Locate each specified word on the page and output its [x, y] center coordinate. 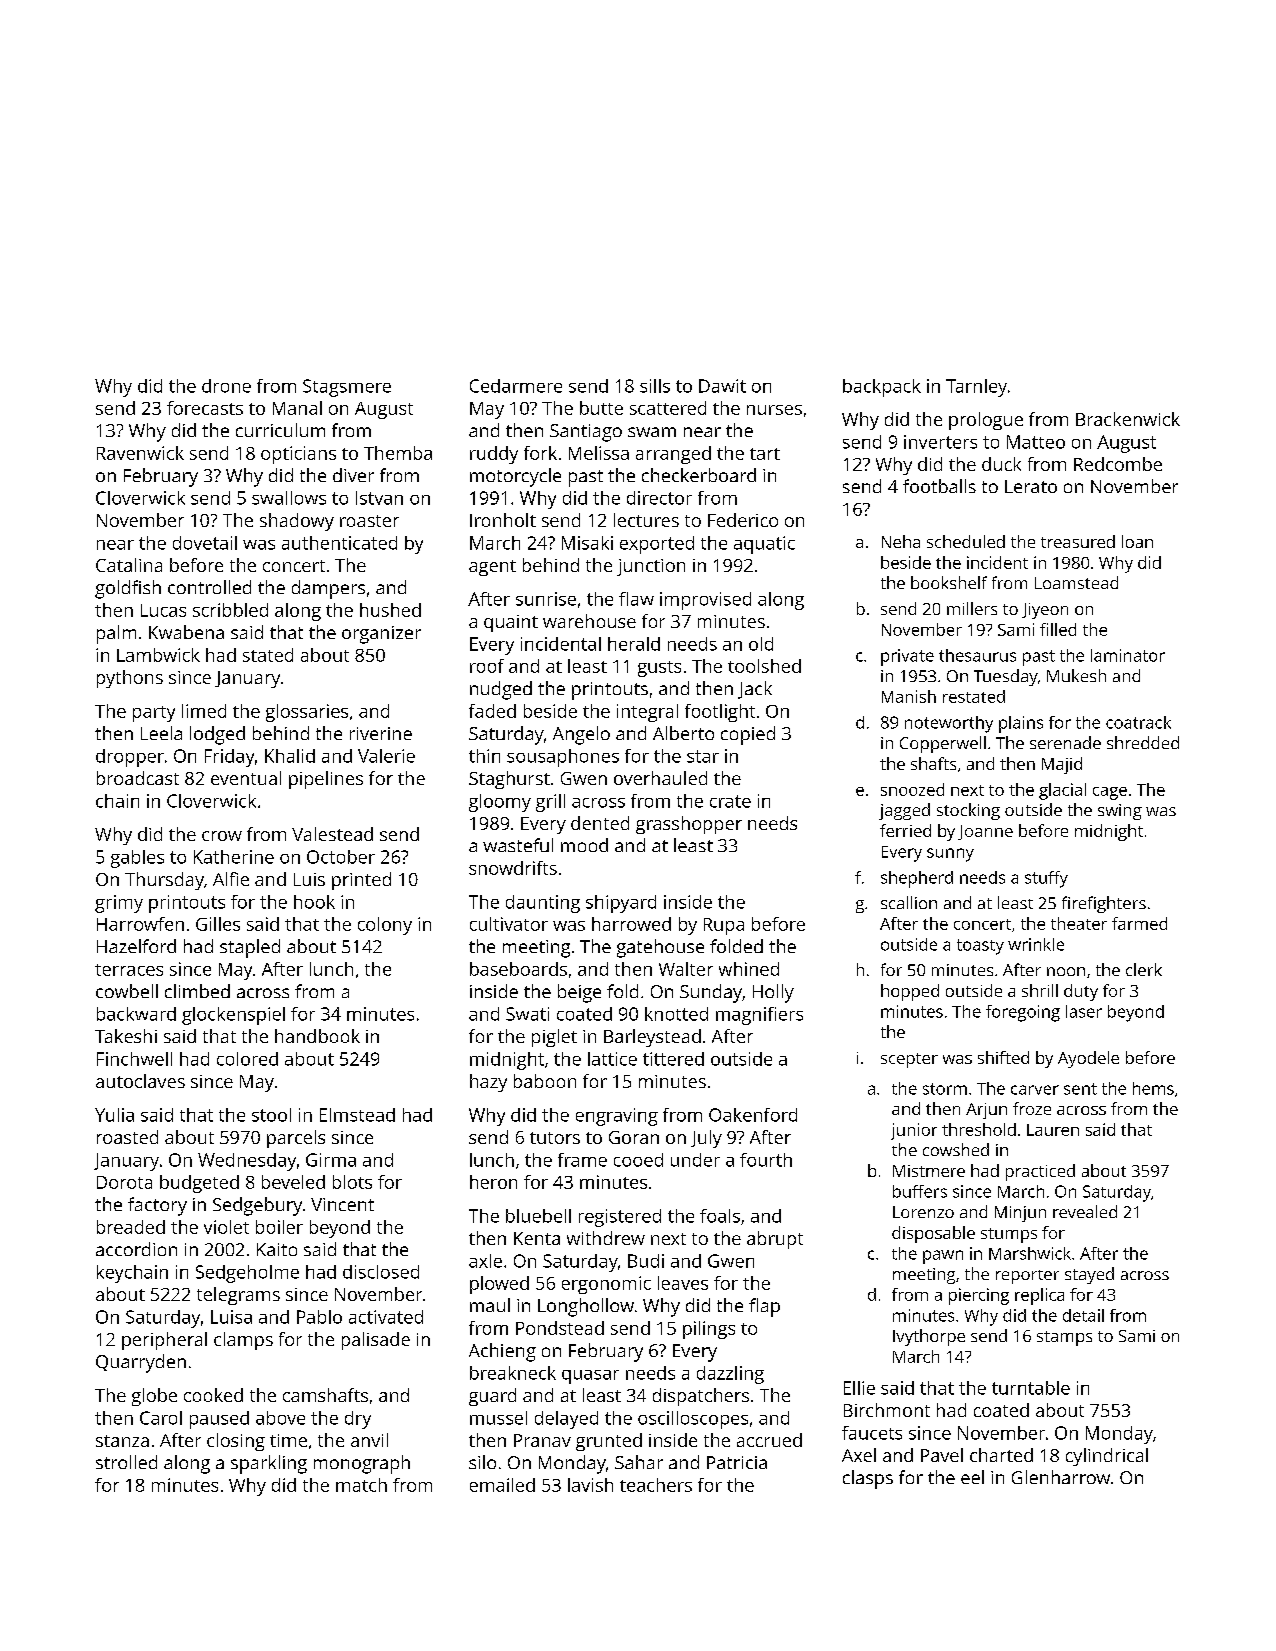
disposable [933, 1234]
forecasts [205, 408]
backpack [882, 388]
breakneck [513, 1373]
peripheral [164, 1341]
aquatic [764, 545]
